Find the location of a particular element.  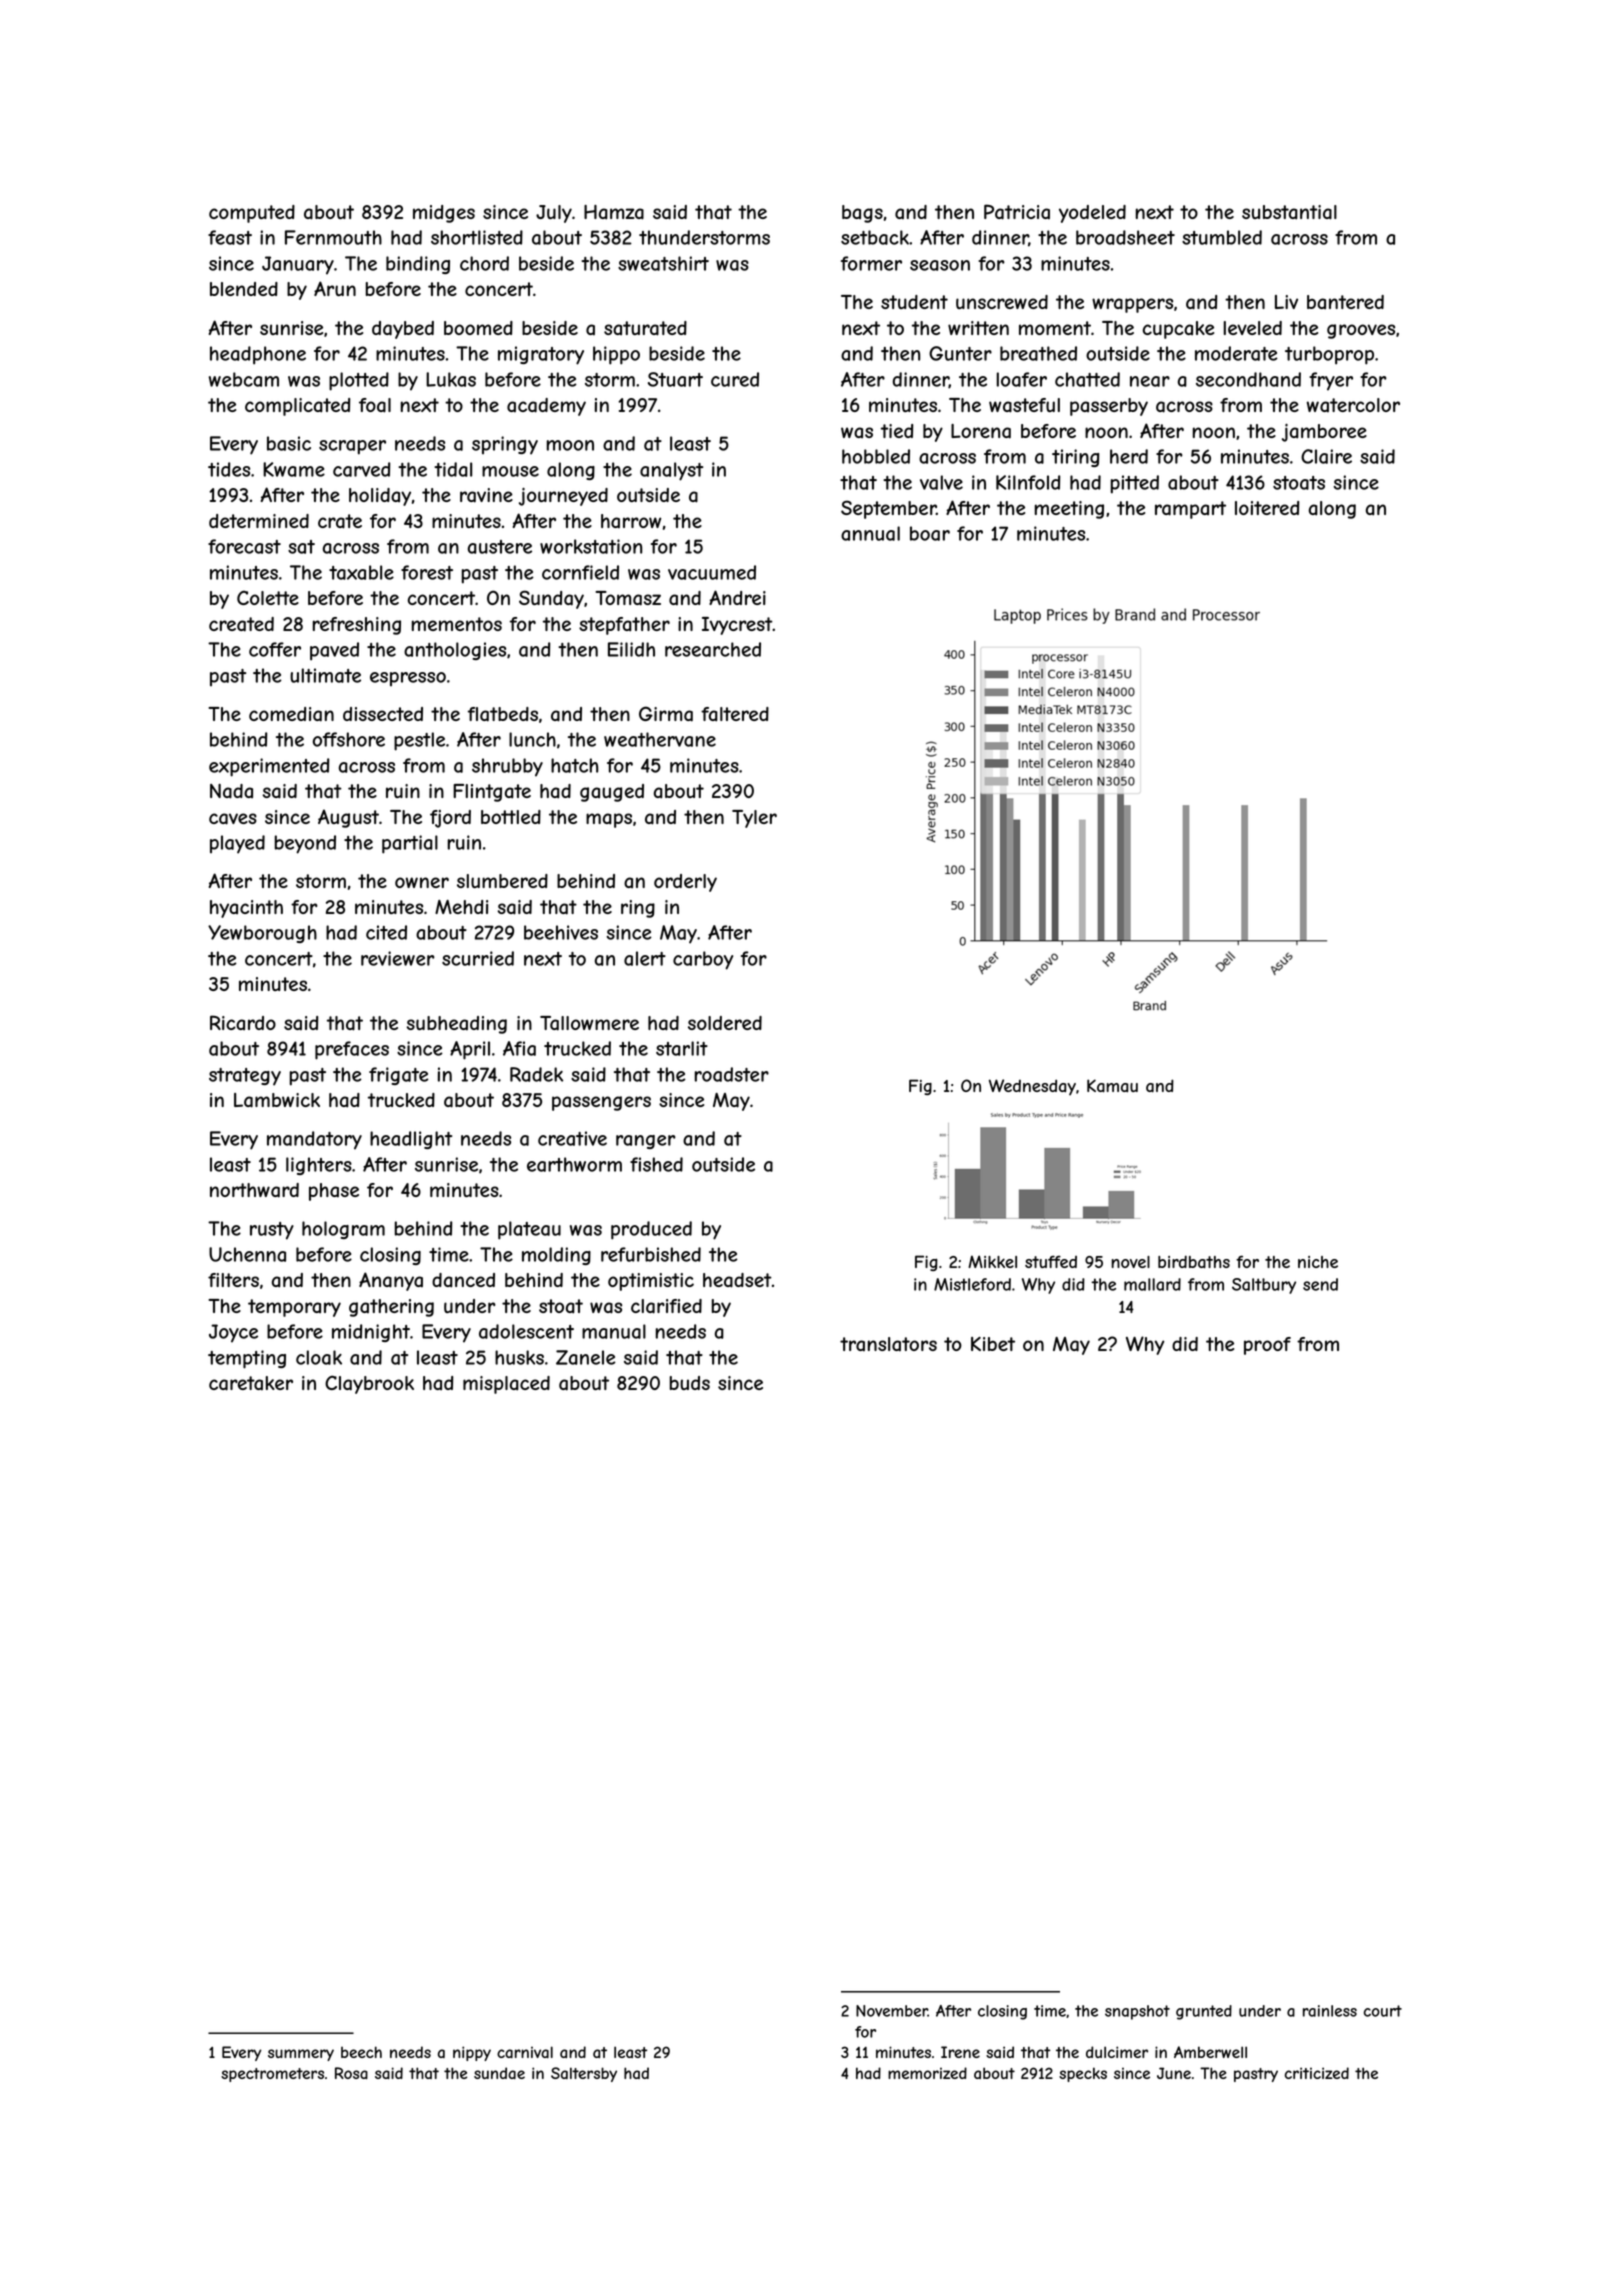

caretaker is located at coordinates (251, 1383).
